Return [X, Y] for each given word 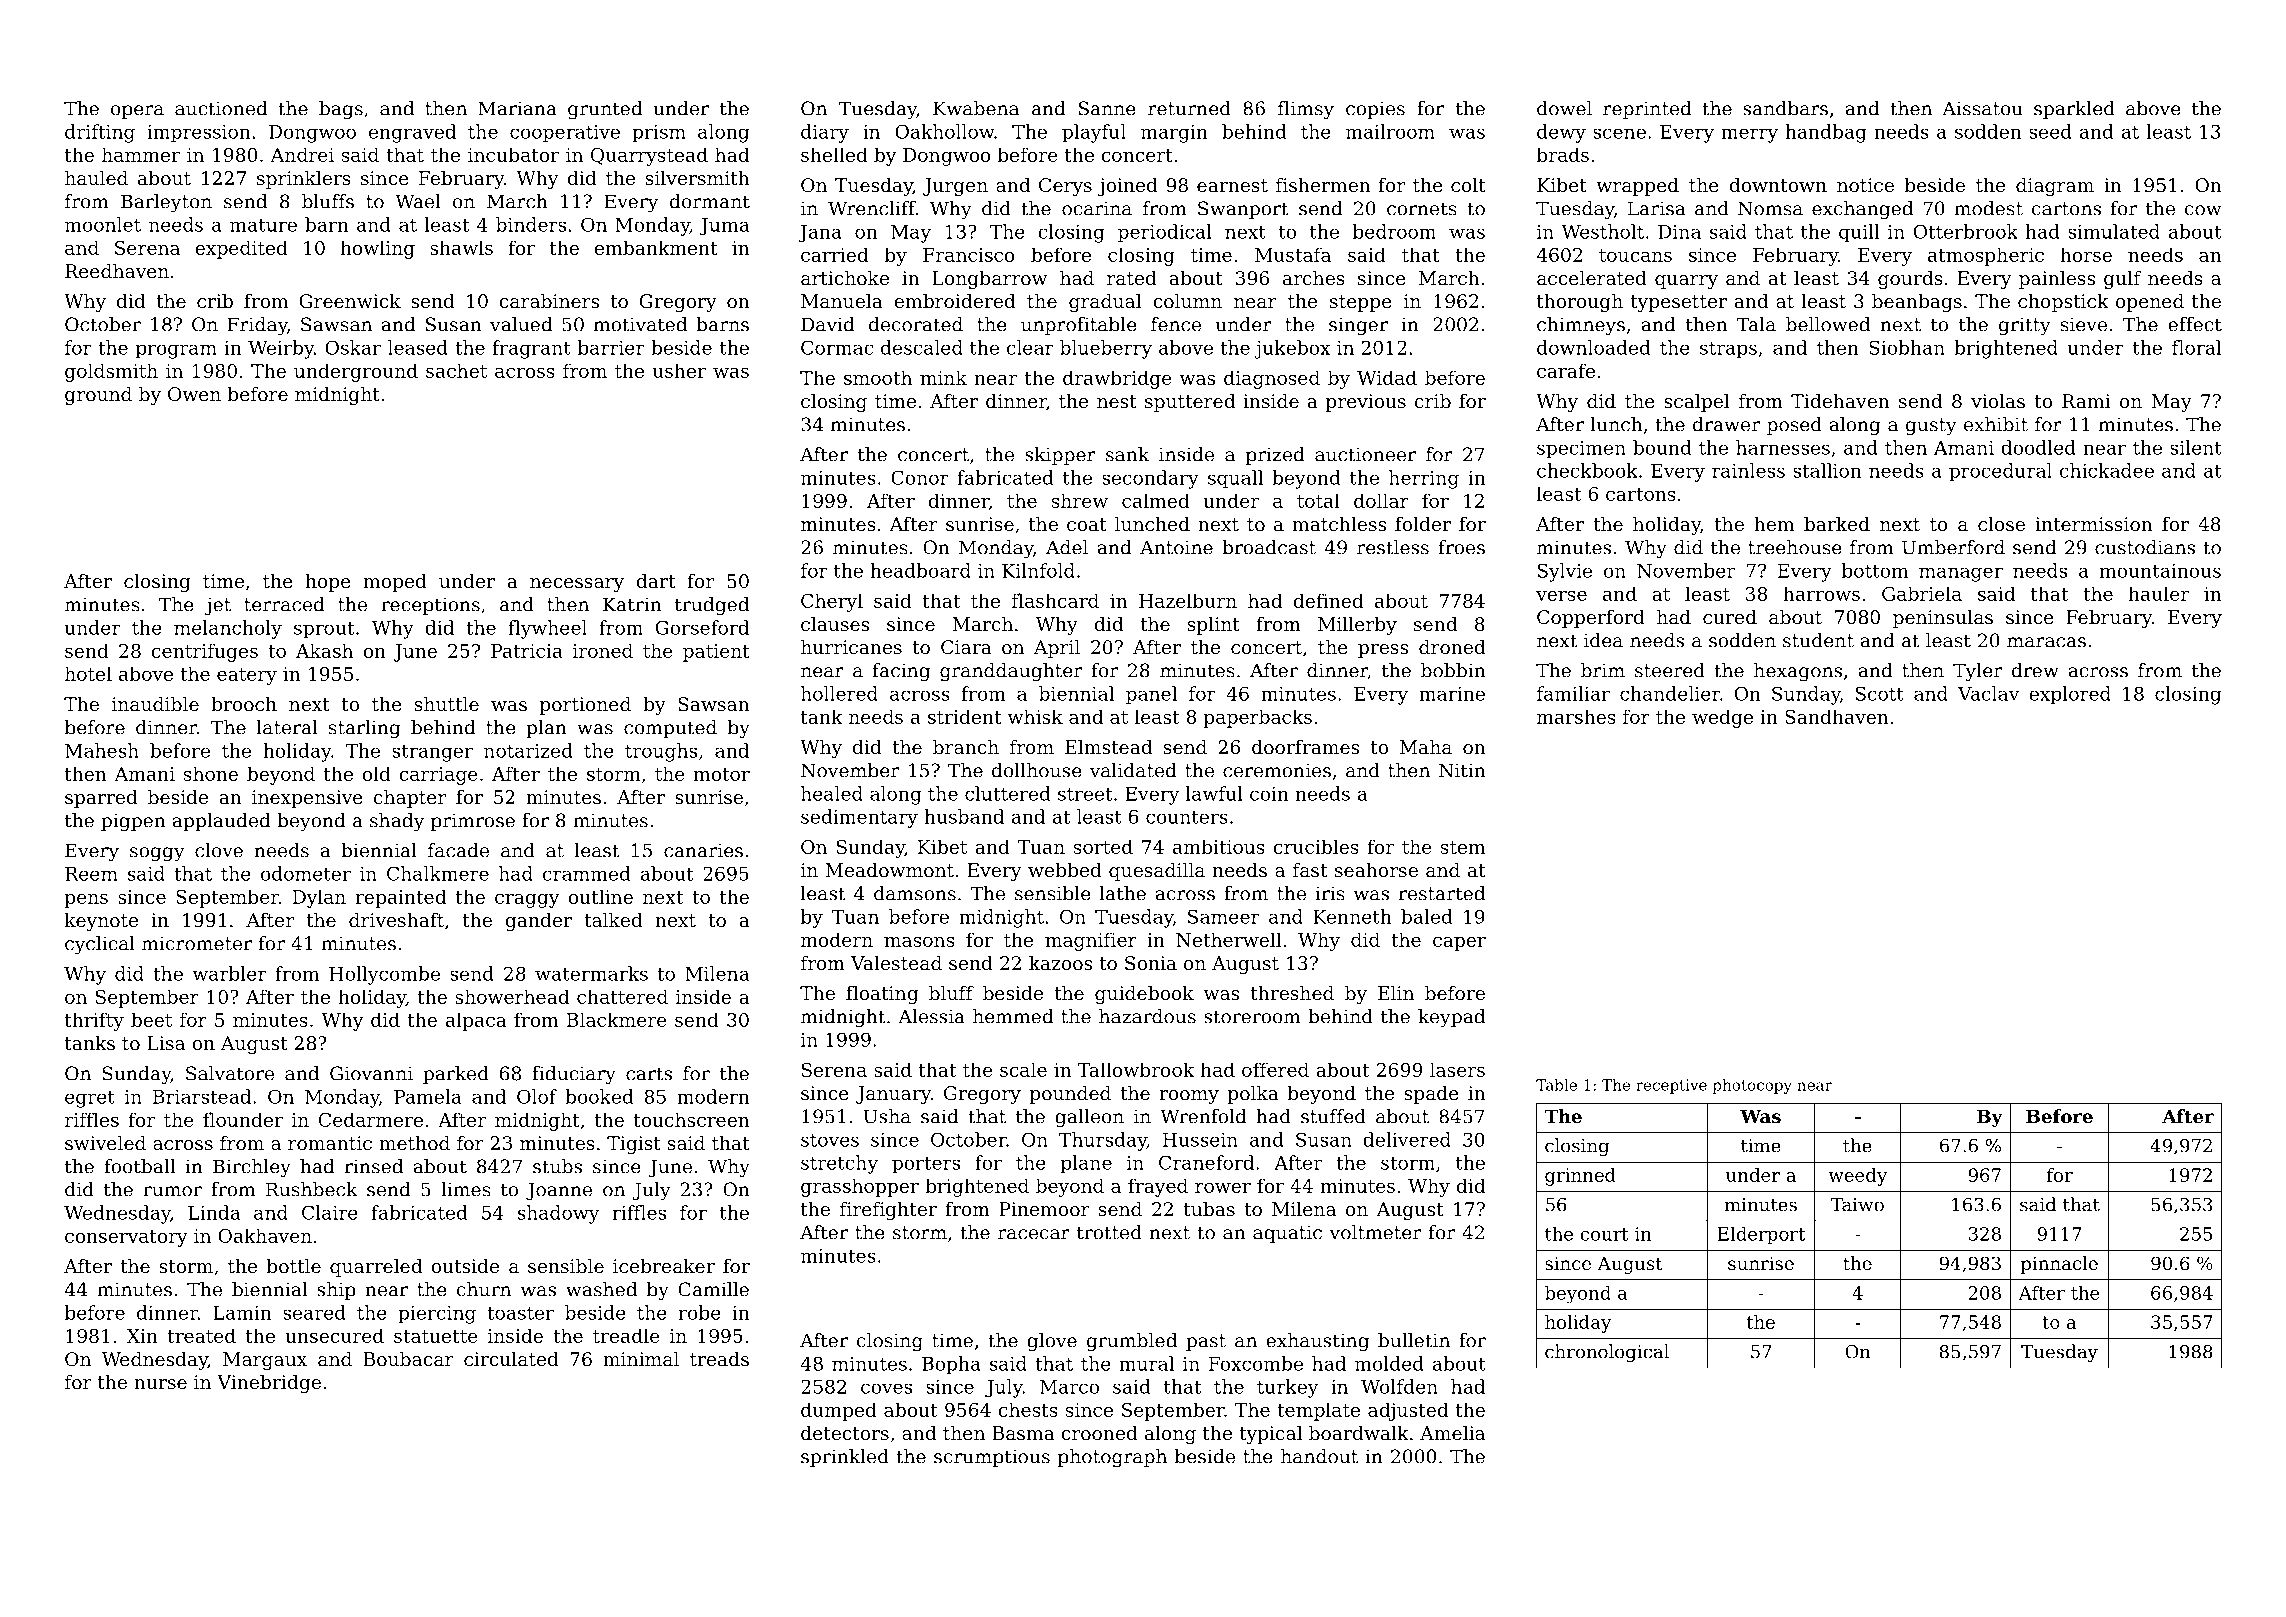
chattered [622, 996]
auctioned [221, 108]
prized [1275, 456]
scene [1619, 133]
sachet [456, 370]
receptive [1671, 1086]
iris [1330, 893]
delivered [1407, 1139]
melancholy [228, 629]
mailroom [1390, 131]
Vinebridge [269, 1384]
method [414, 1143]
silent [2196, 447]
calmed [1156, 500]
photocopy [1752, 1086]
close [2001, 524]
